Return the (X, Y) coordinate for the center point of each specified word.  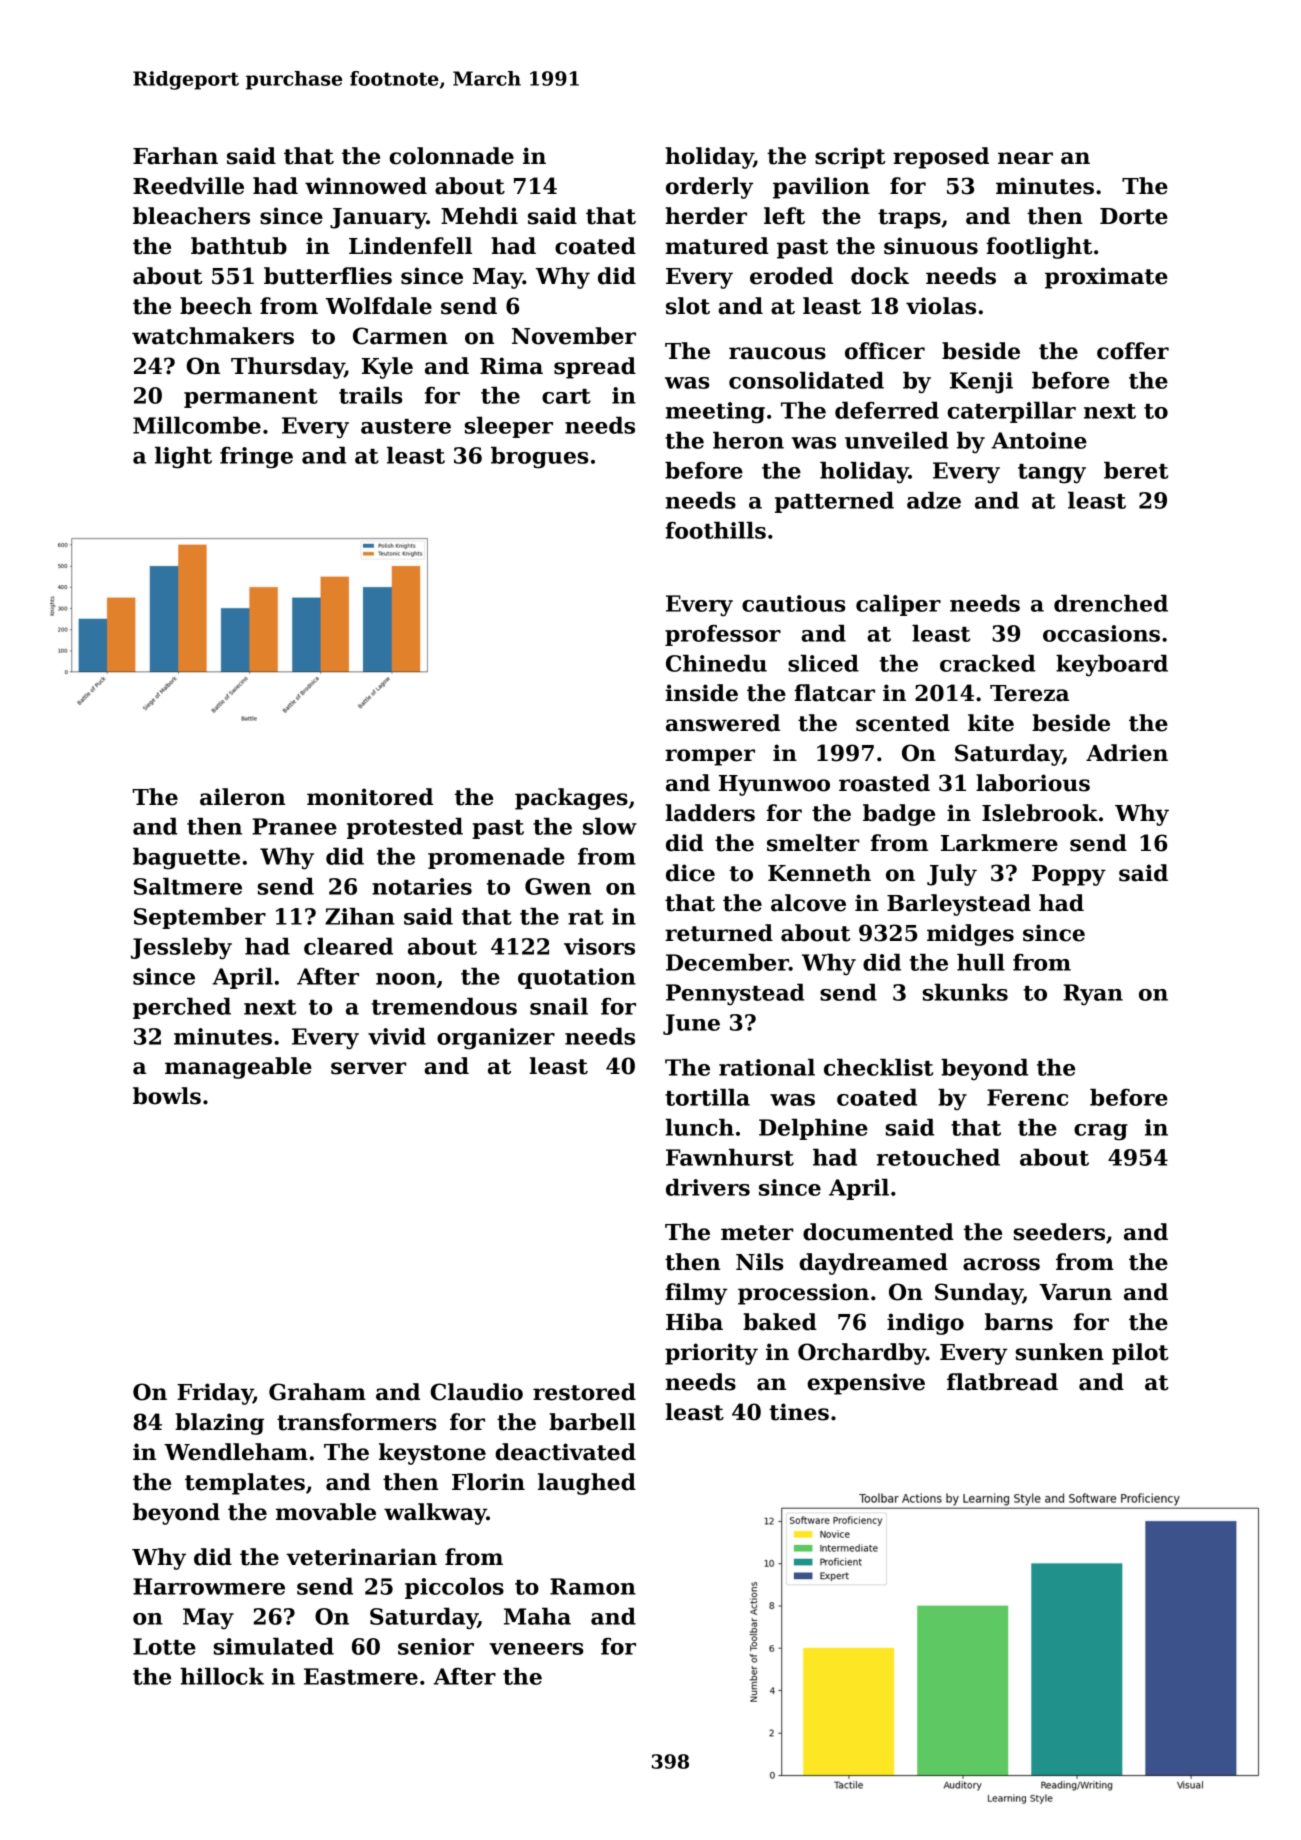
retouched (938, 1157)
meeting (715, 413)
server (369, 1068)
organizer (496, 1039)
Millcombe (197, 425)
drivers (708, 1187)
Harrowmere (209, 1586)
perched (182, 1008)
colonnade (451, 156)
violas (941, 306)
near (1025, 158)
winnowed (366, 186)
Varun (1075, 1292)
